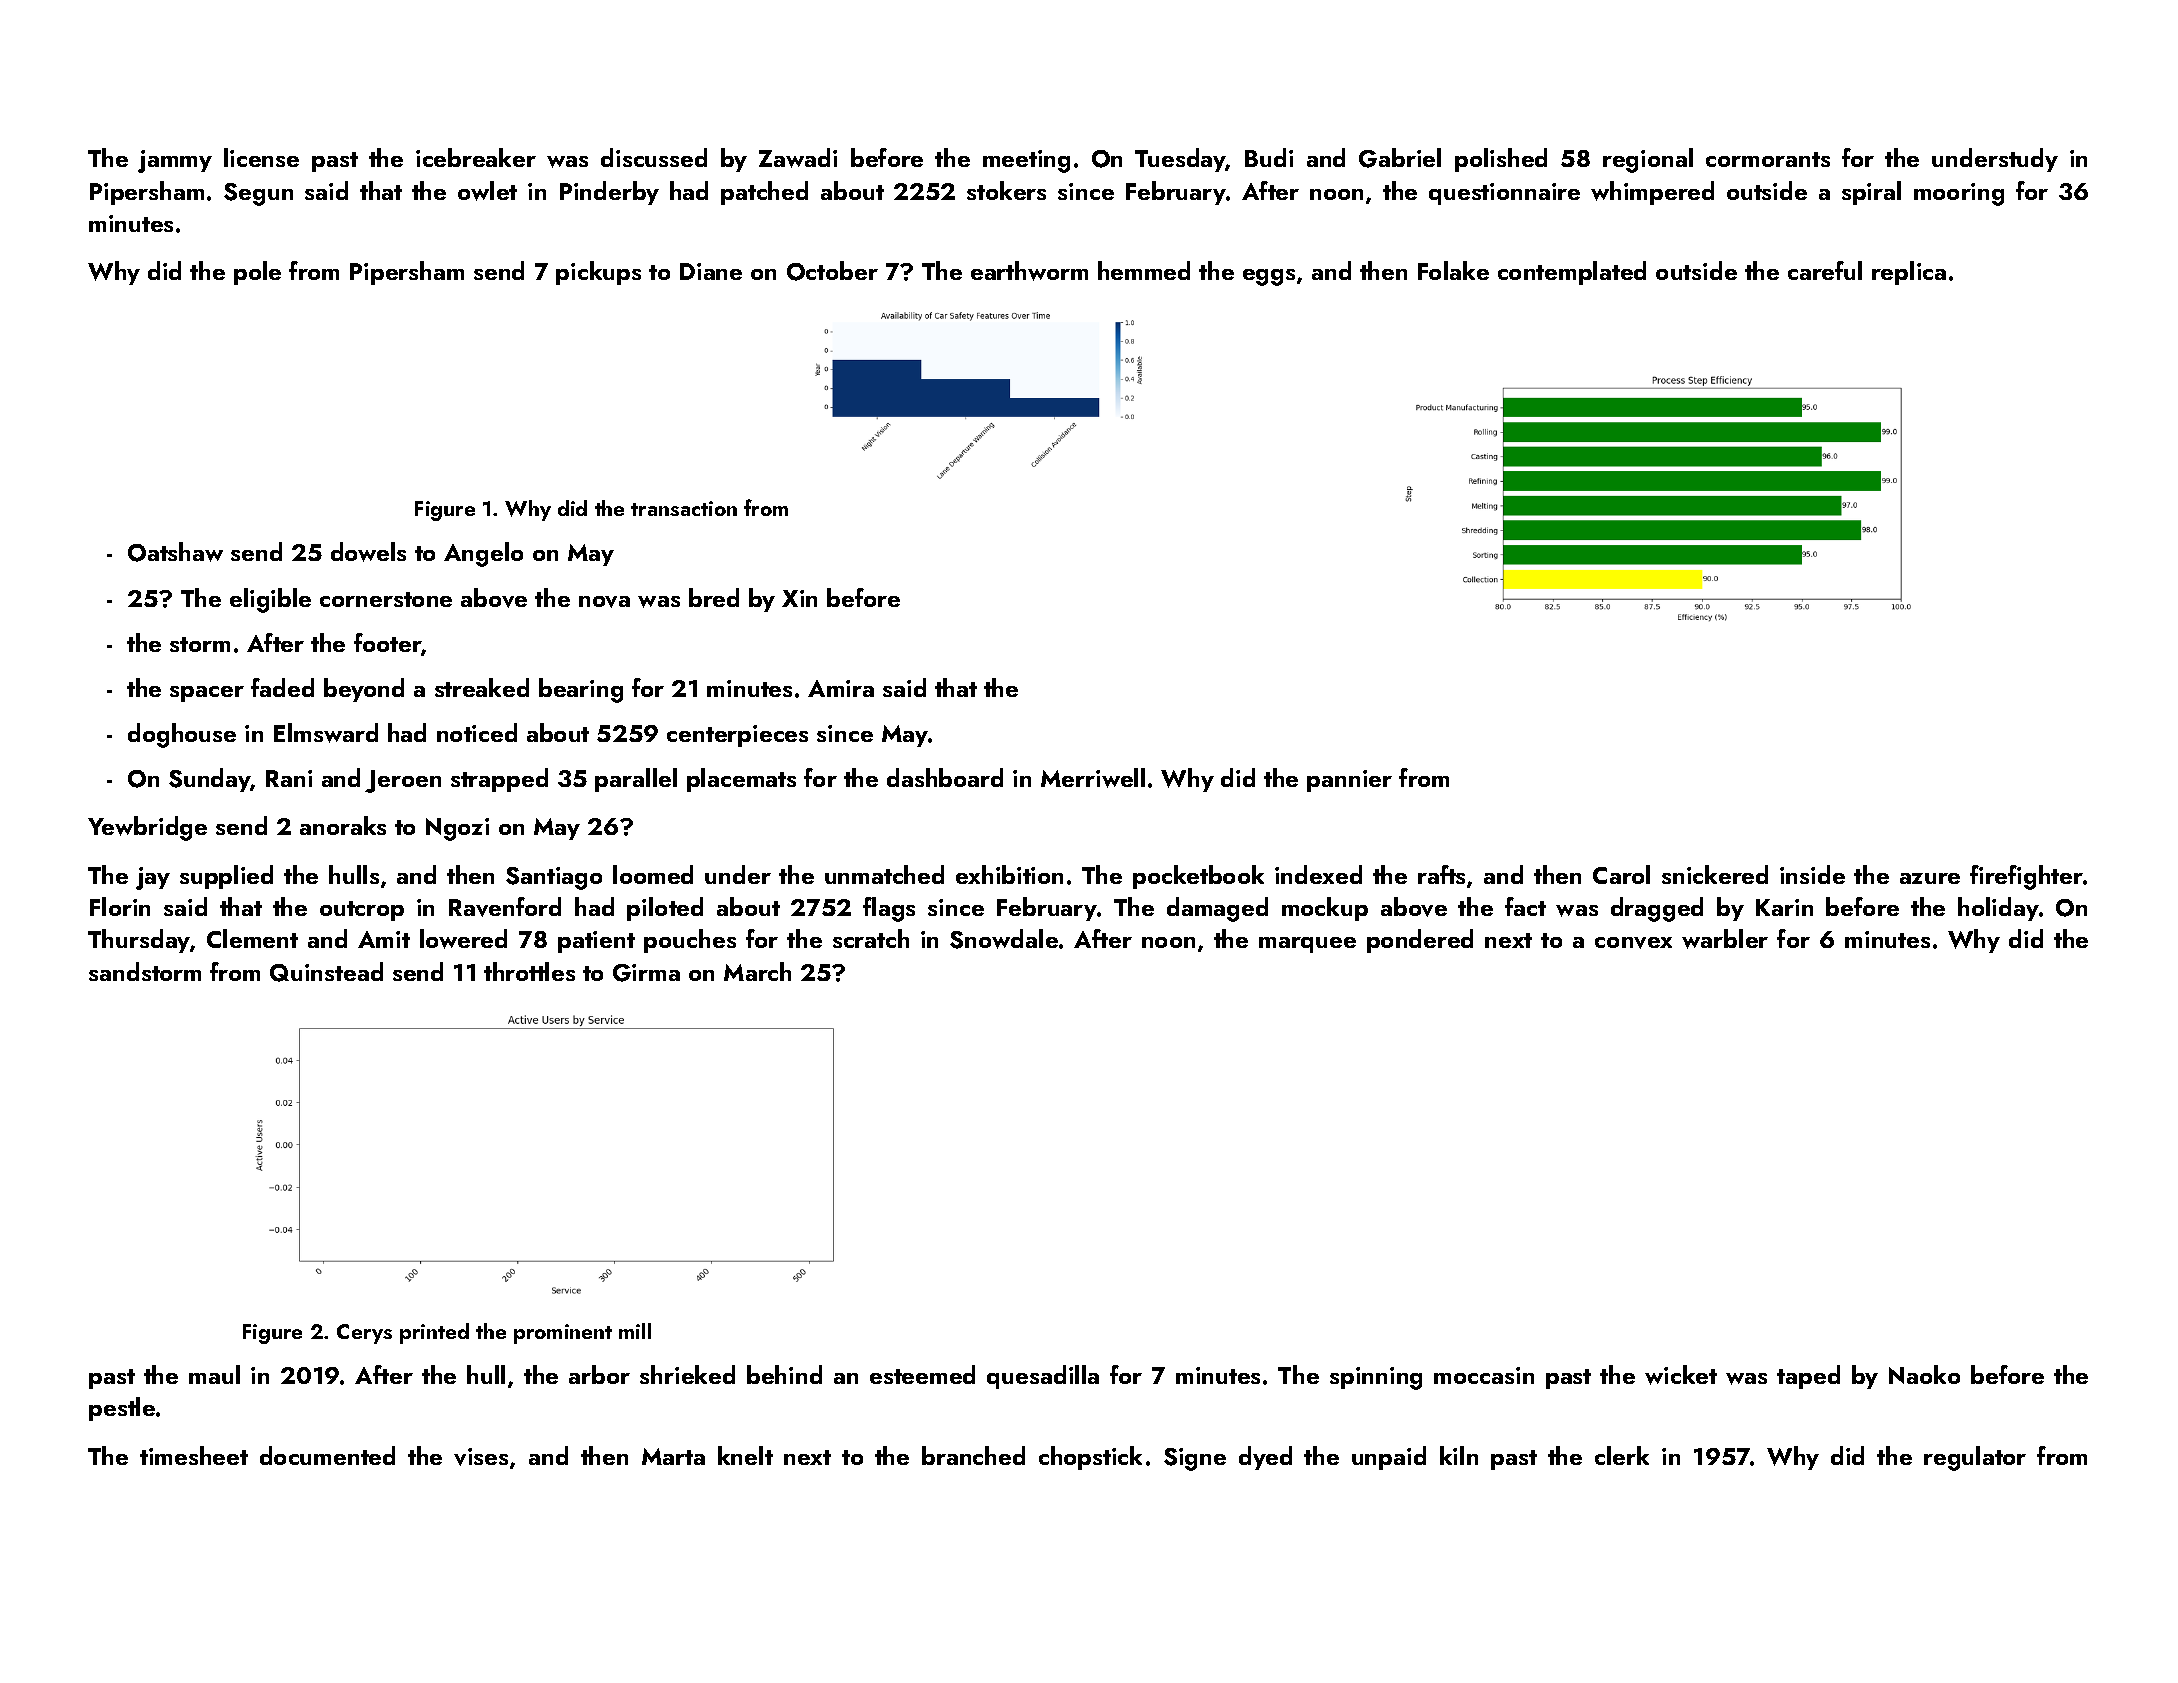 The width and height of the screenshot is (2178, 1683). What do you see at coordinates (1681, 1375) in the screenshot?
I see `wicket` at bounding box center [1681, 1375].
